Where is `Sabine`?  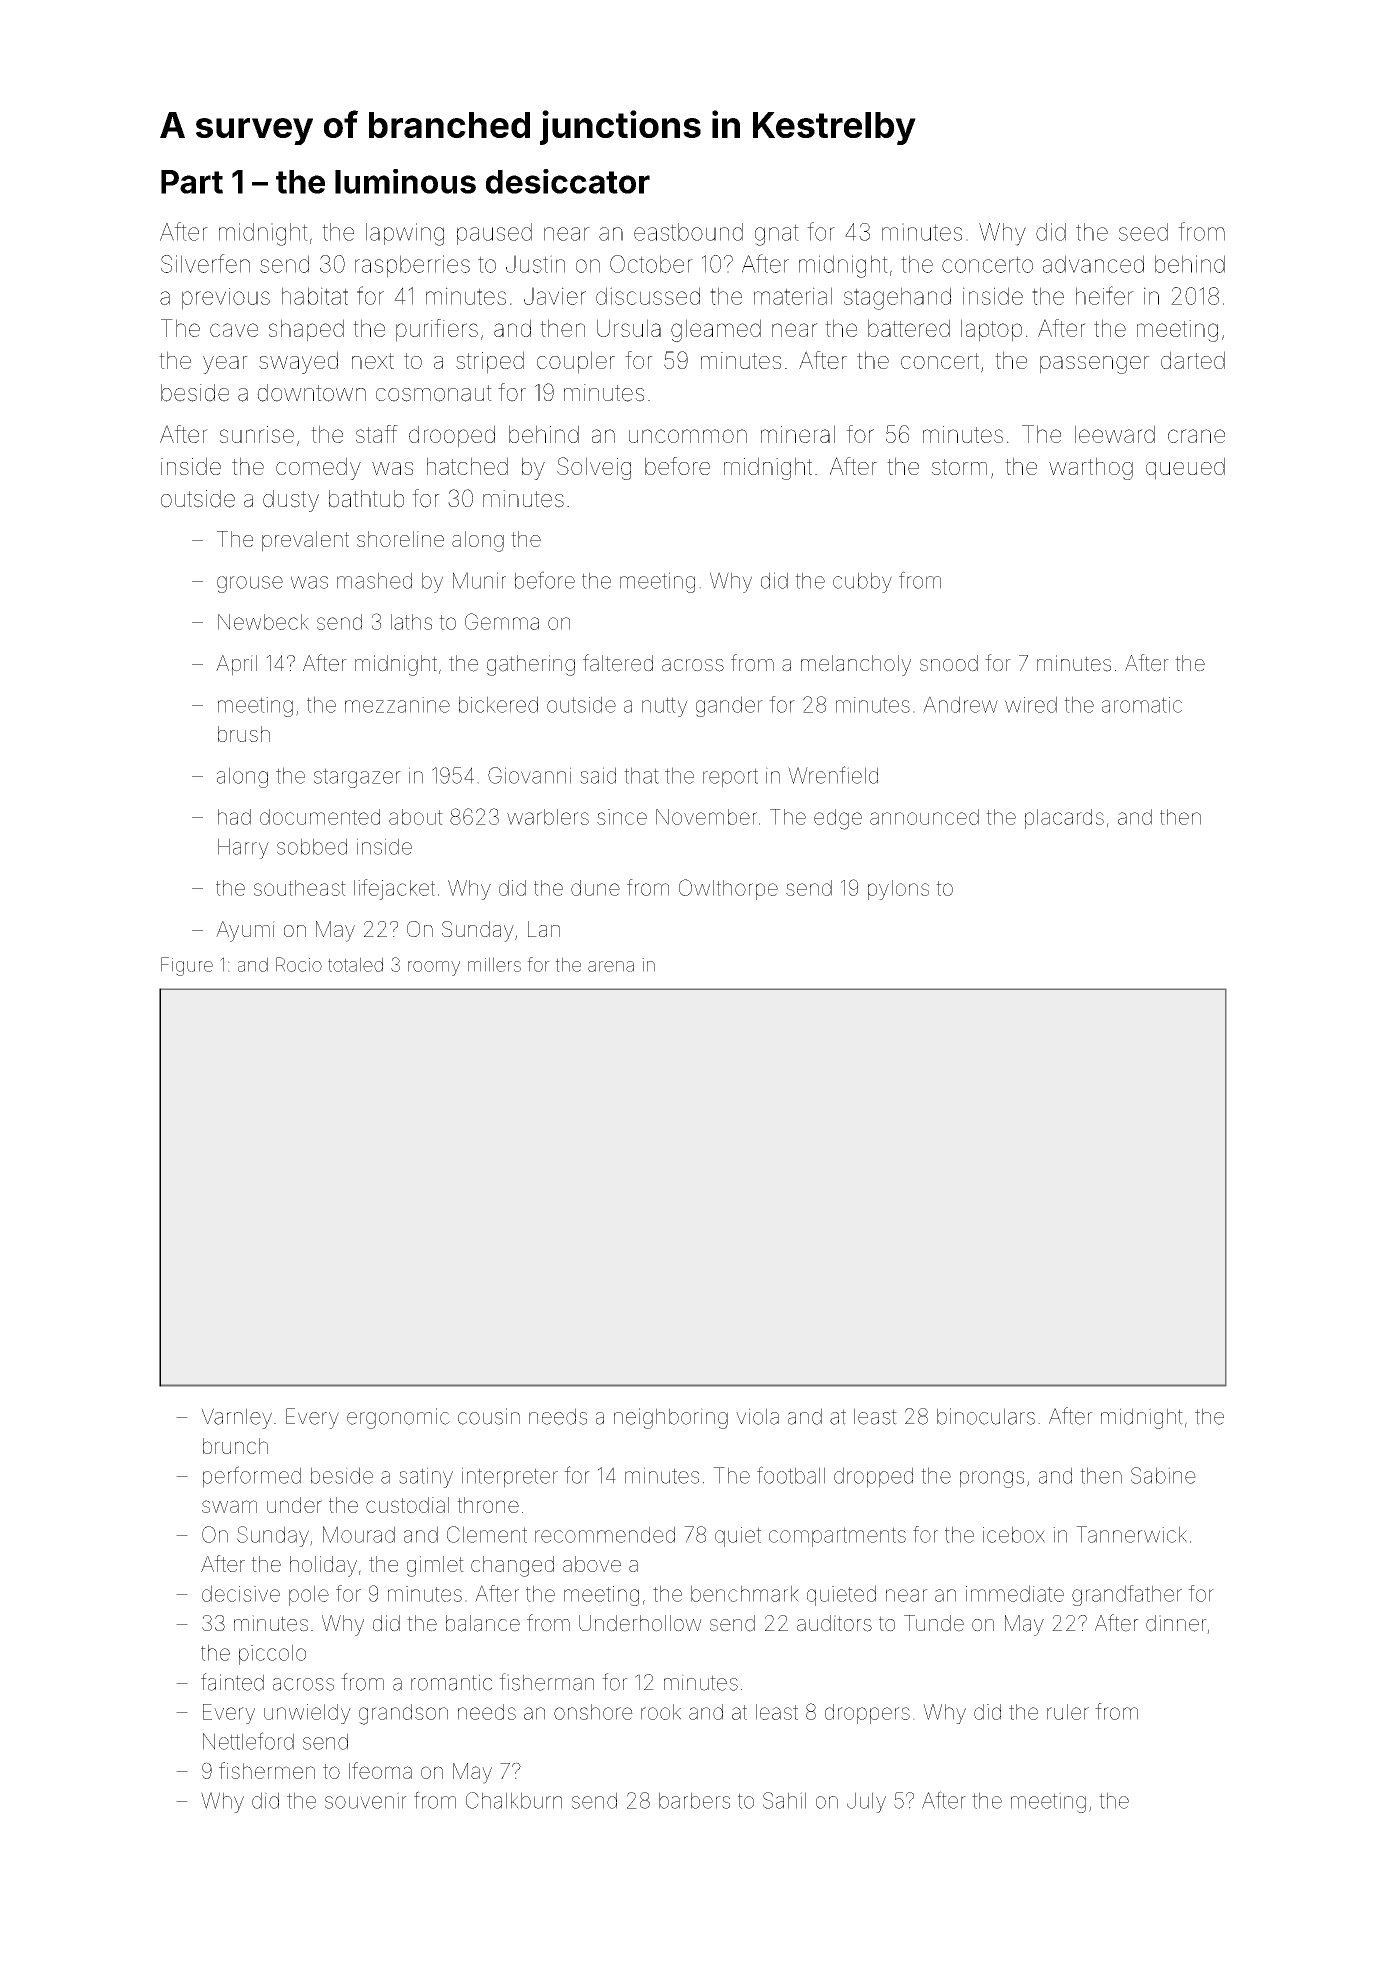 Sabine is located at coordinates (1163, 1475).
